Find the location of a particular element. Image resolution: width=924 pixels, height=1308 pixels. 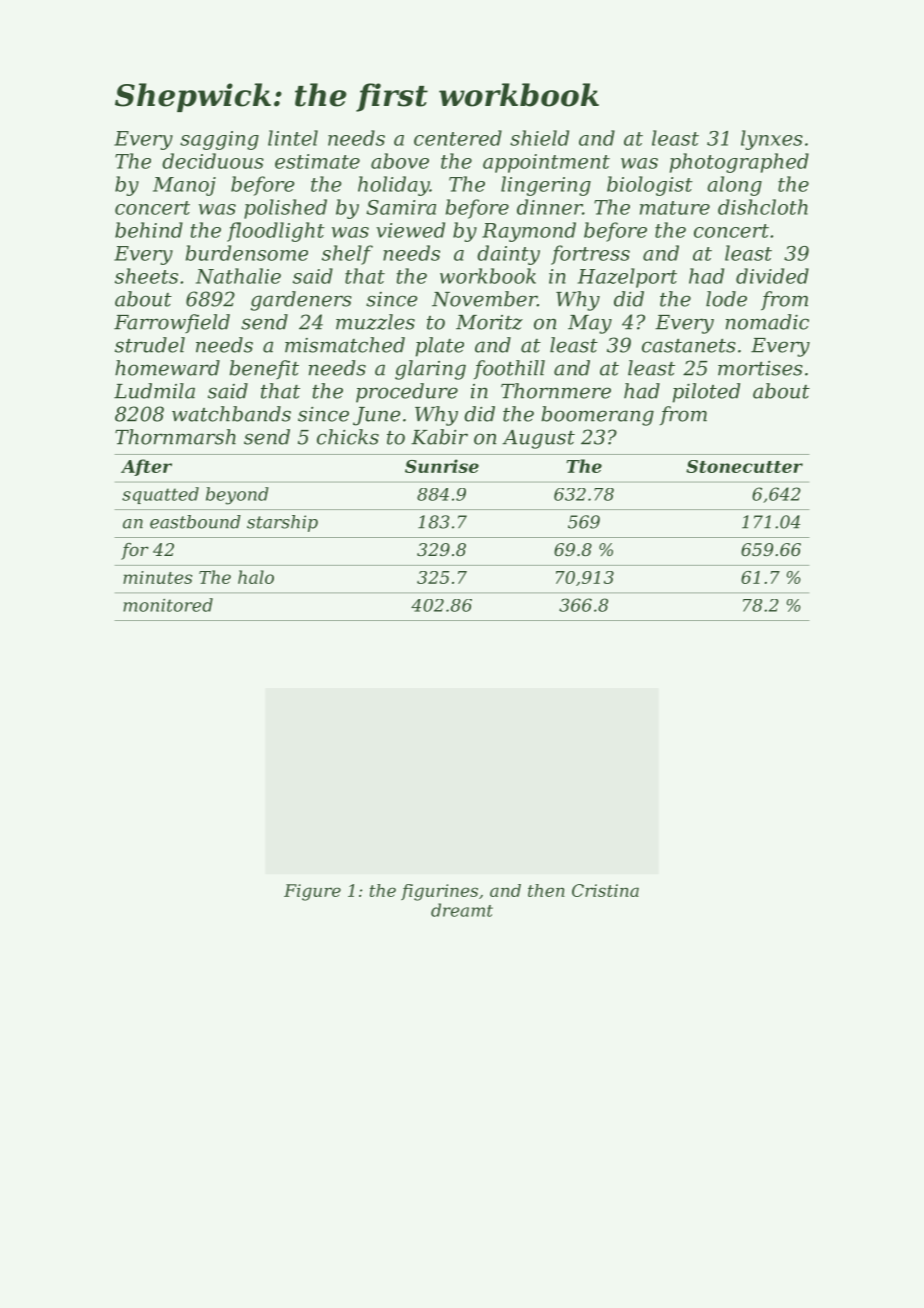

centered is located at coordinates (458, 138).
